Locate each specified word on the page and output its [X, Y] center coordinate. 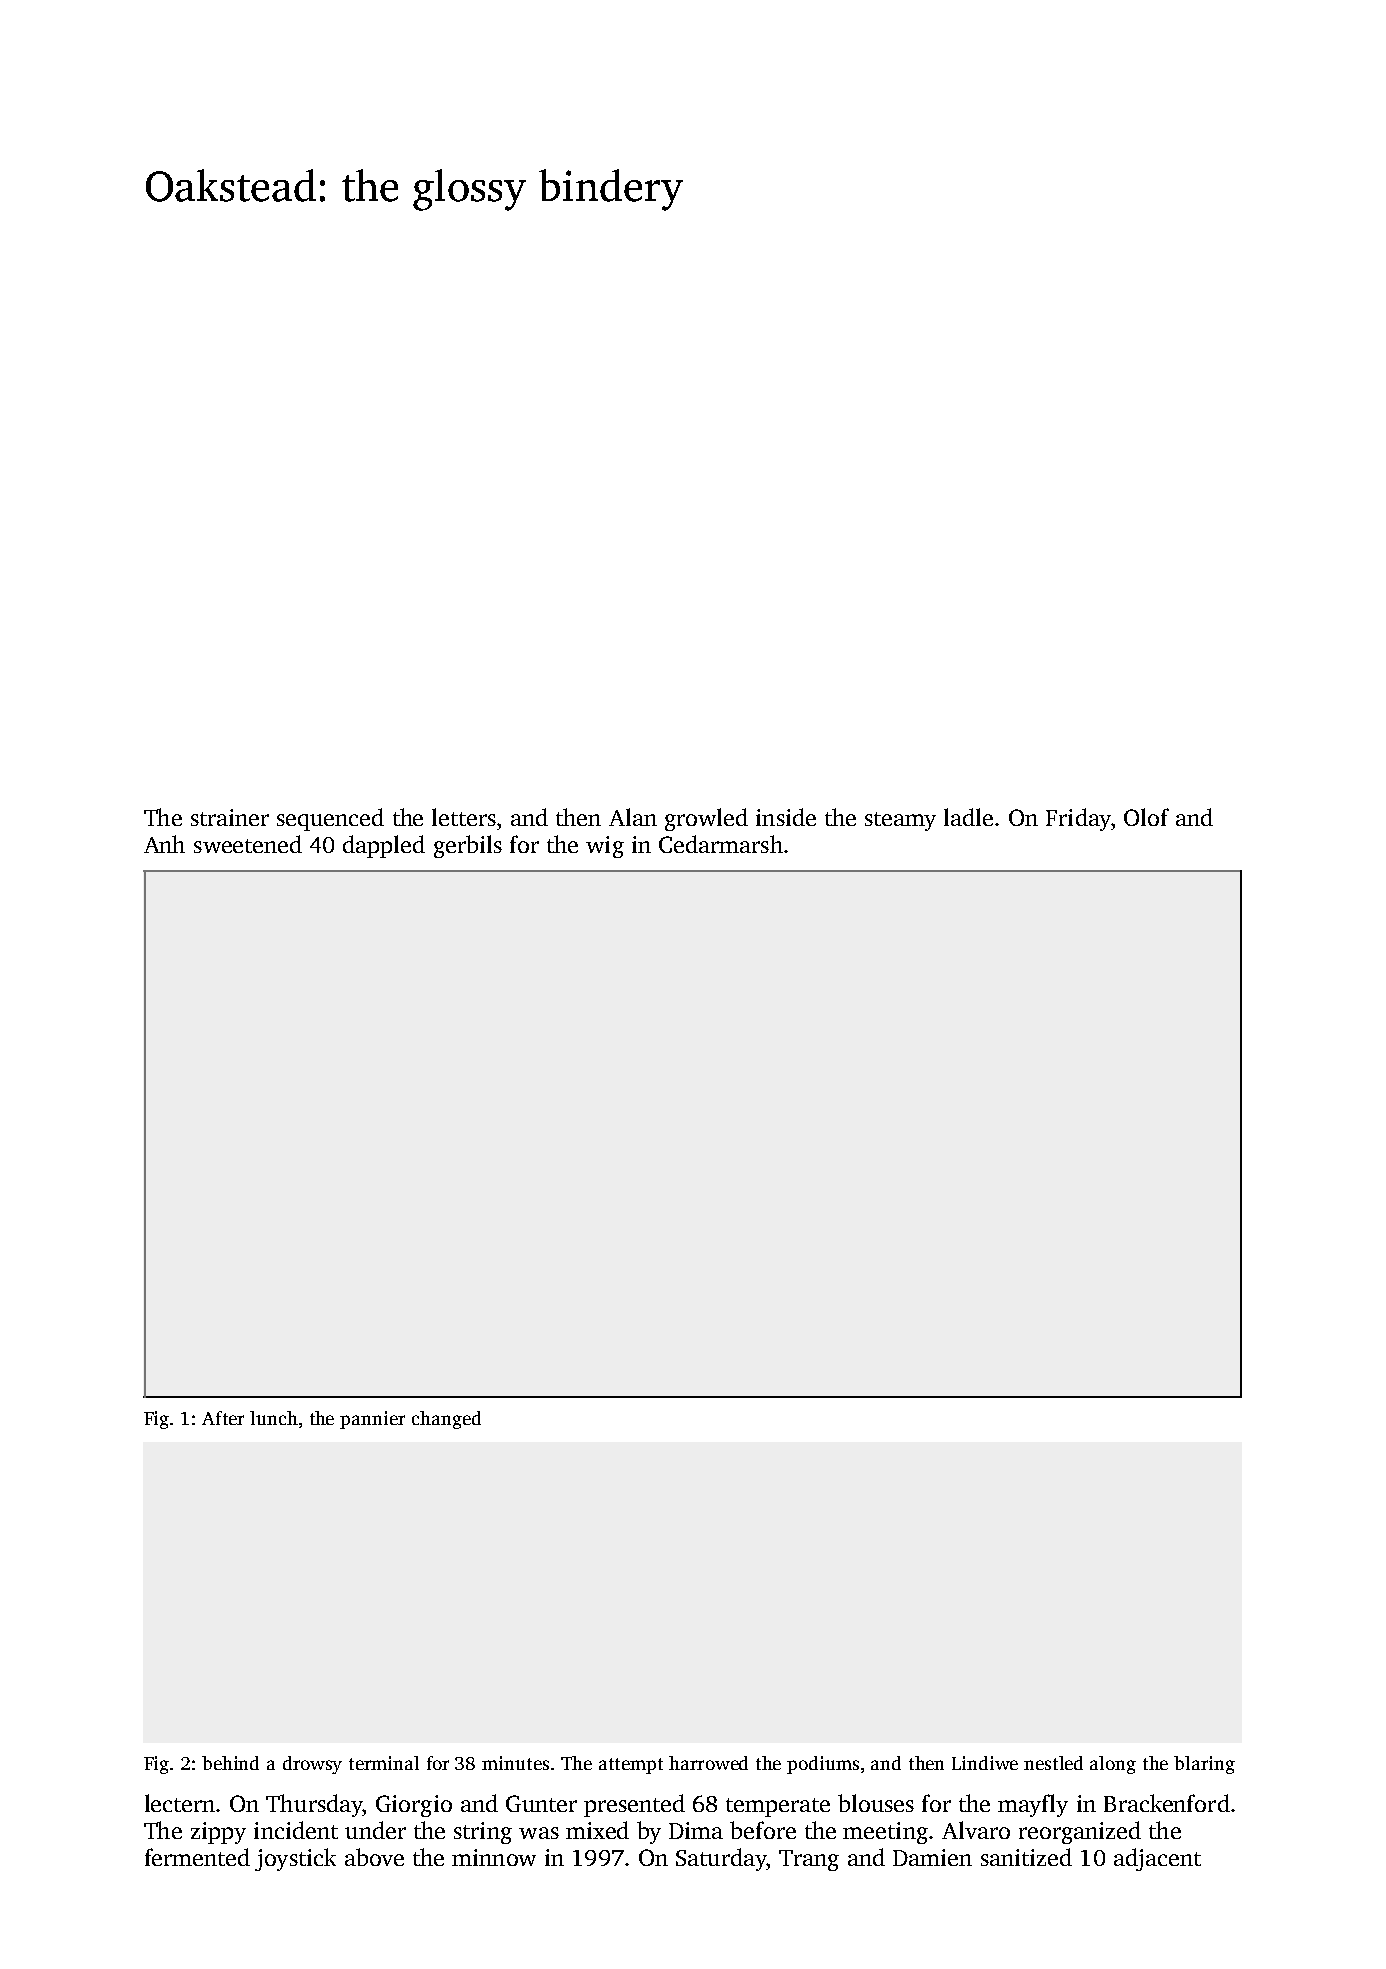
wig [605, 847]
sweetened [248, 844]
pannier [372, 1420]
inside [786, 817]
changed [446, 1420]
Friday [1078, 819]
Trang [809, 1860]
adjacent [1157, 1859]
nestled [1053, 1763]
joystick [295, 1859]
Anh [164, 844]
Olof [1146, 817]
